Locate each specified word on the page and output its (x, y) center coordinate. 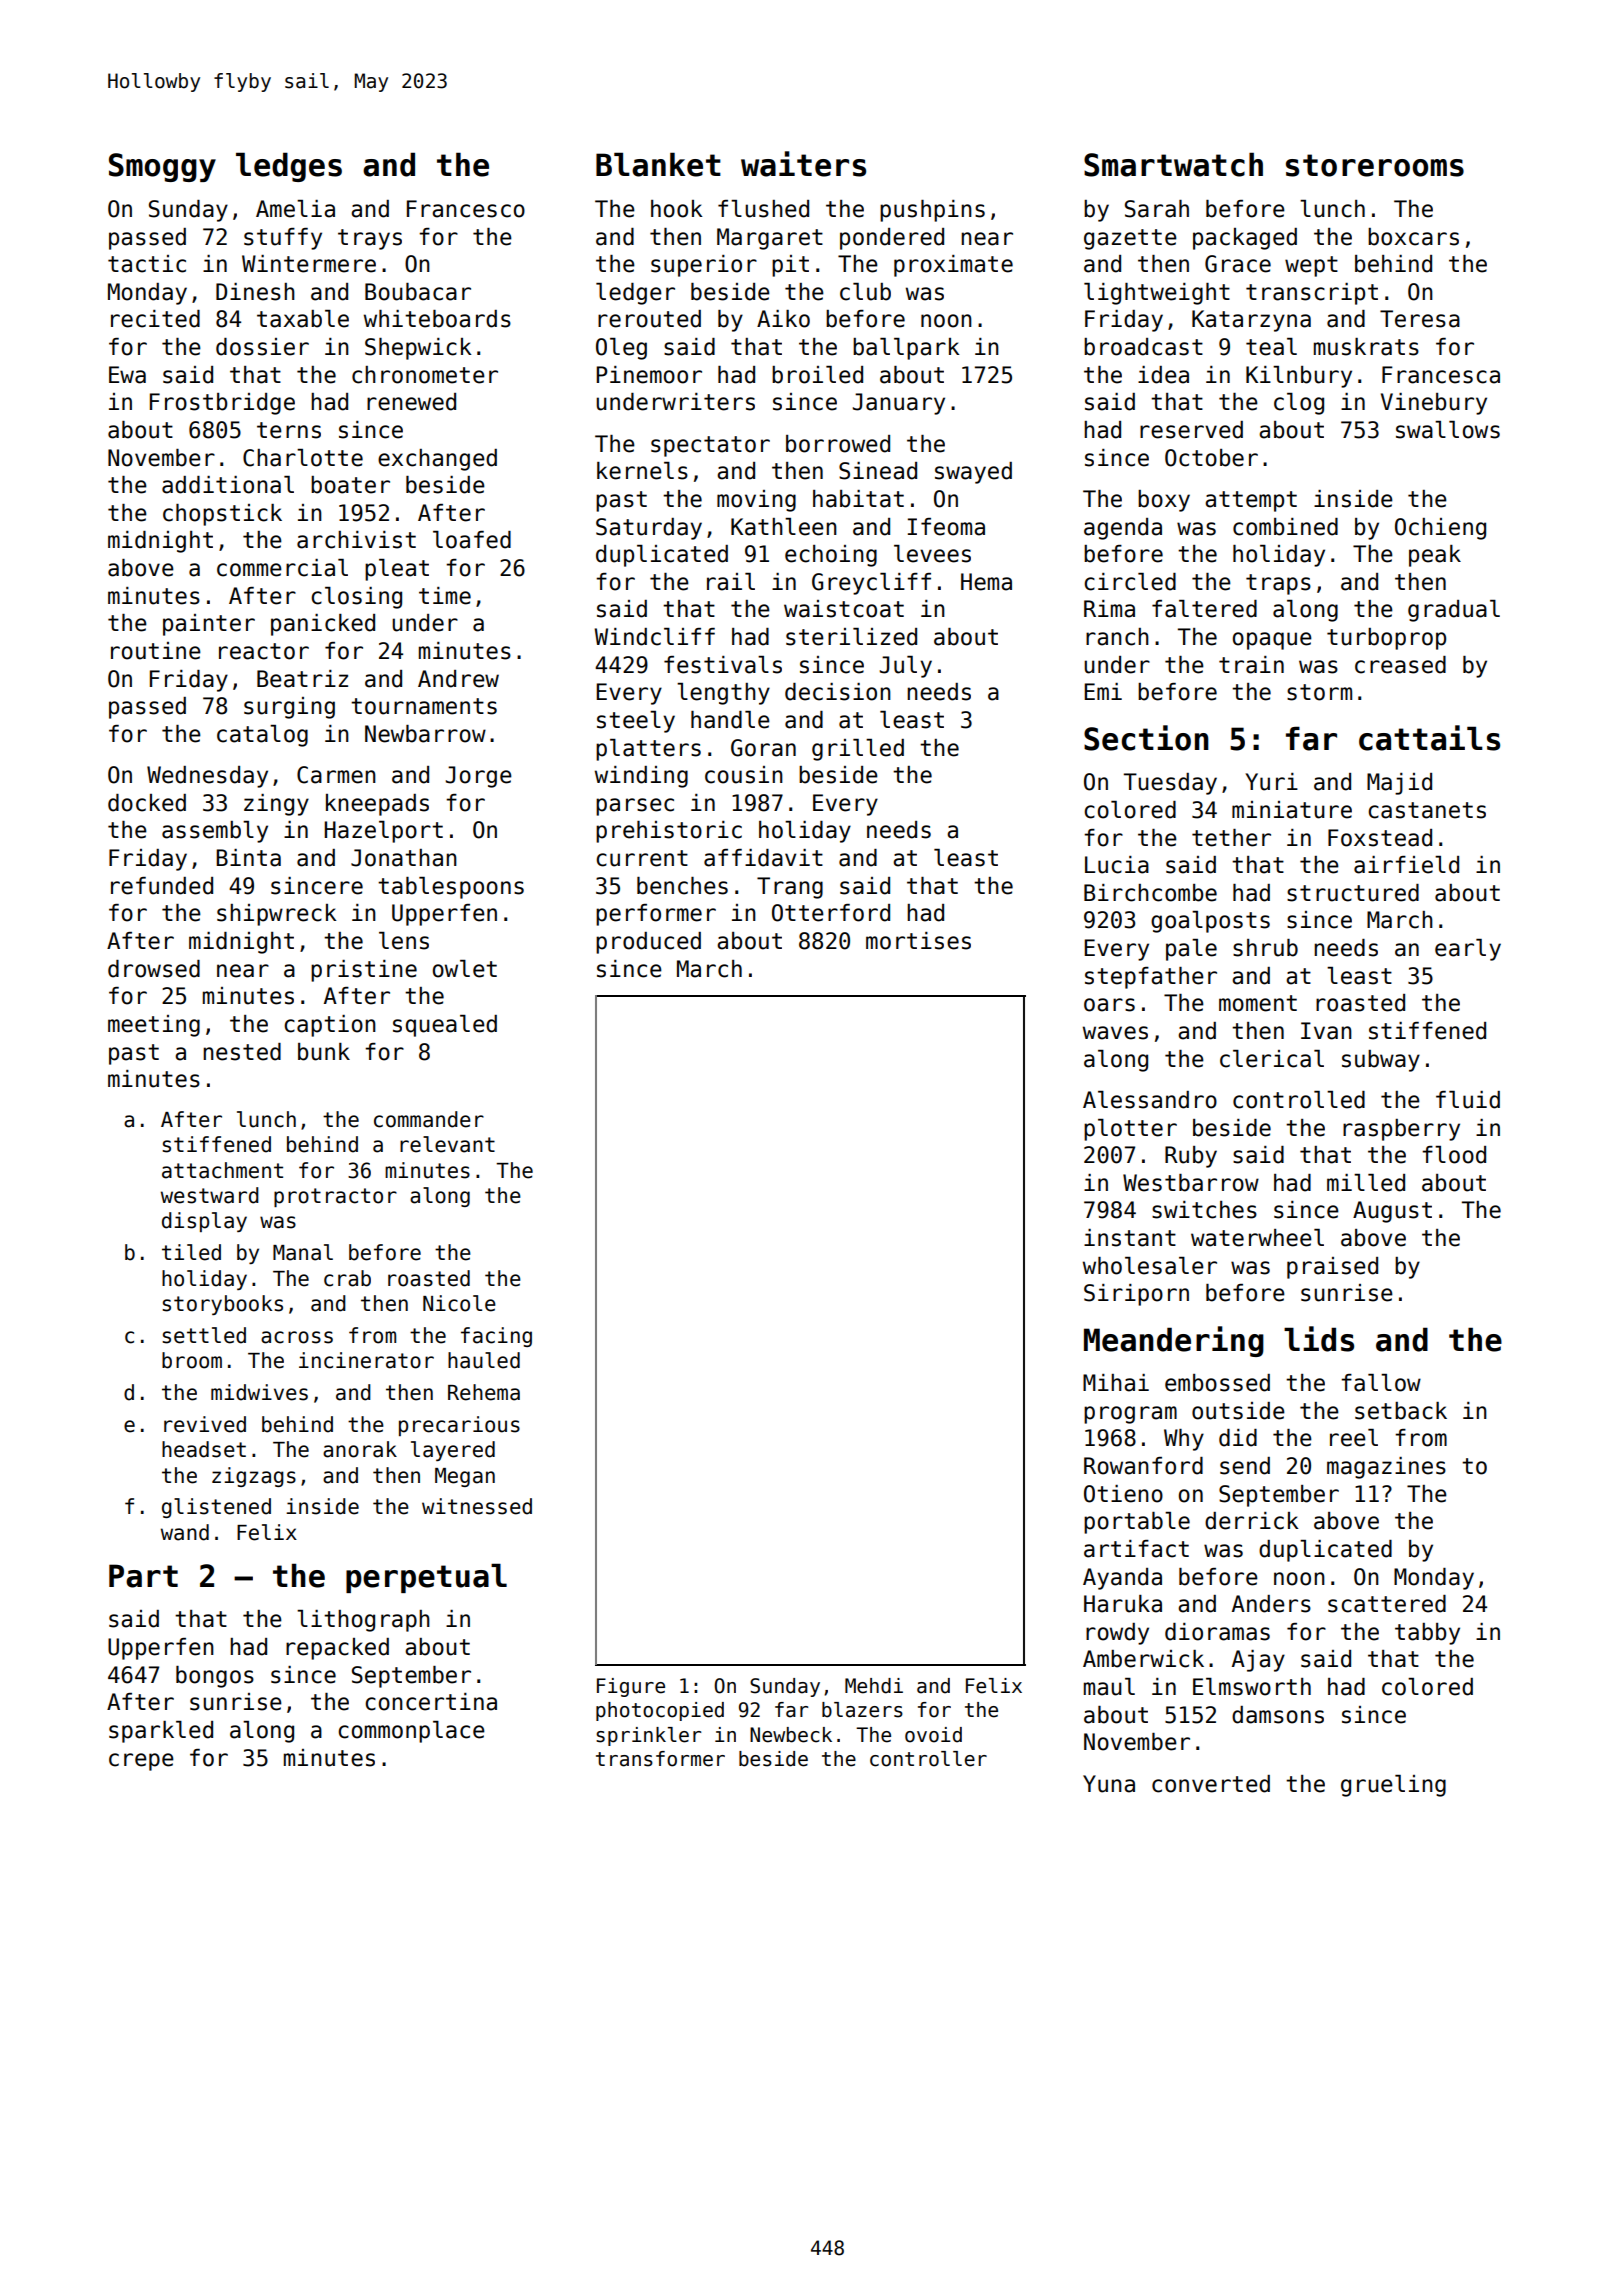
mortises (918, 941)
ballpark (906, 349)
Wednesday (207, 777)
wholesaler (1150, 1266)
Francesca (1441, 375)
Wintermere (309, 264)
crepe (141, 1762)
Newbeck (791, 1735)
